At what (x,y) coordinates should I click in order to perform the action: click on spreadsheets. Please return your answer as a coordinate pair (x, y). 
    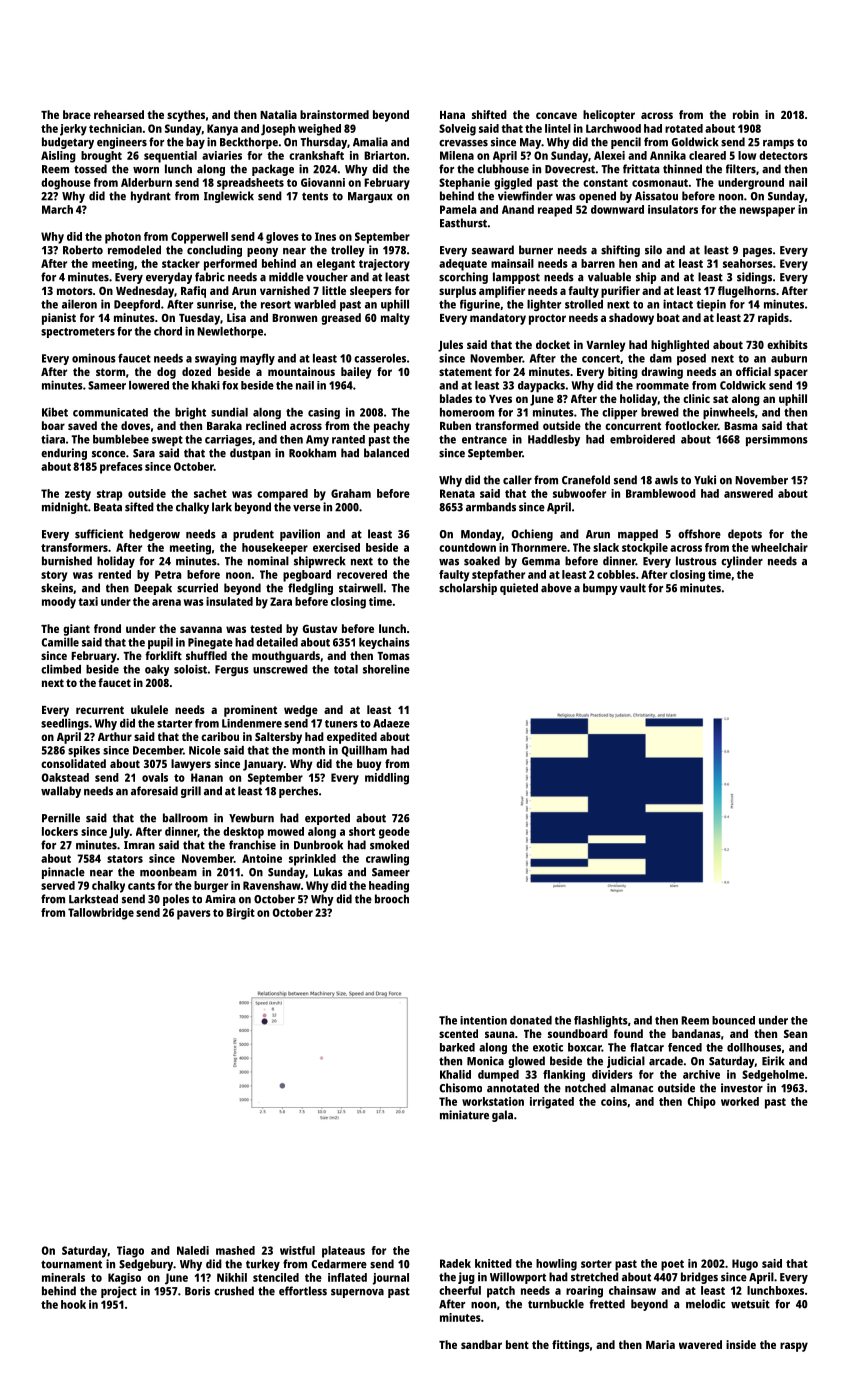
    Looking at the image, I should click on (250, 184).
